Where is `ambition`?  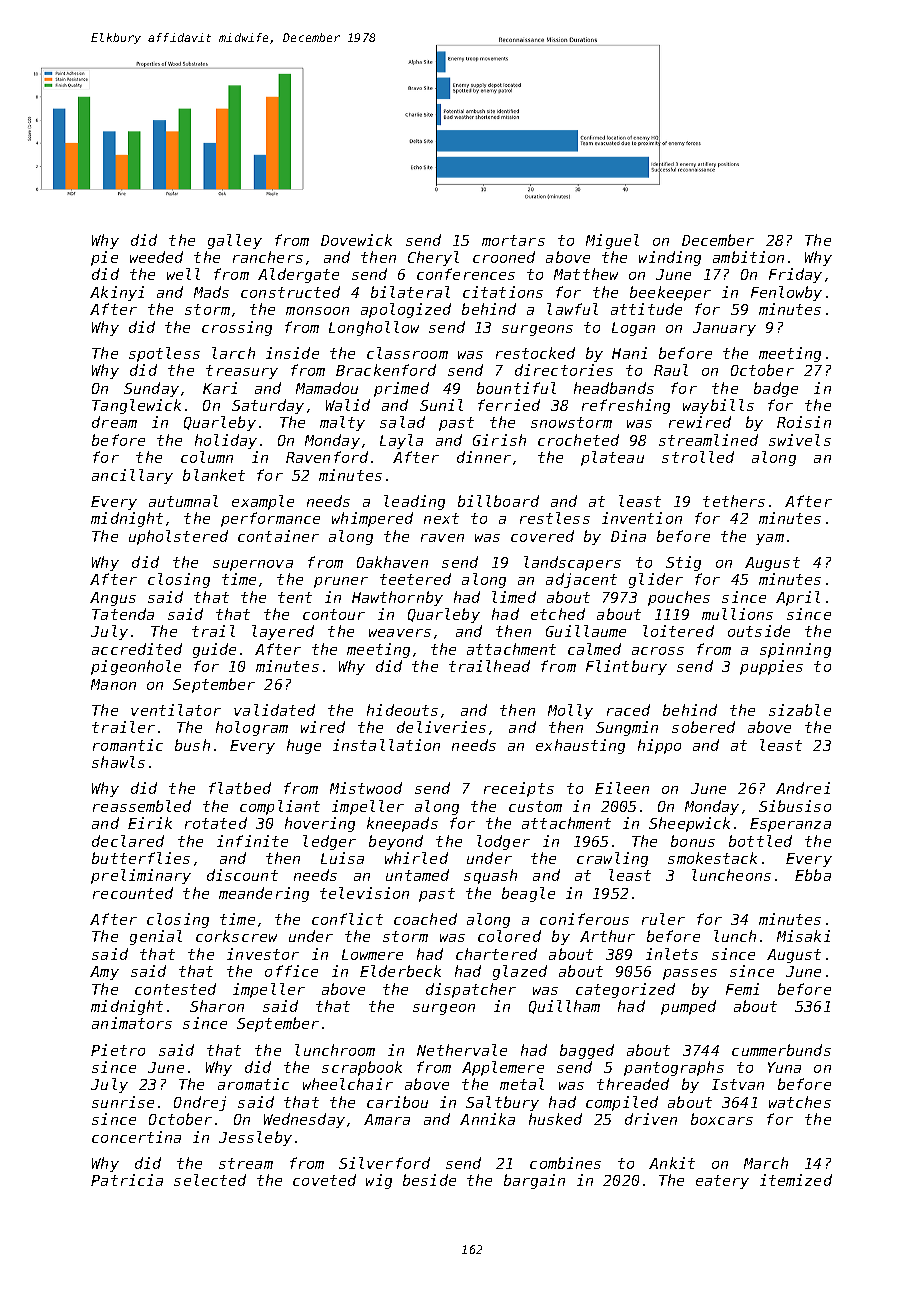 ambition is located at coordinates (748, 257).
